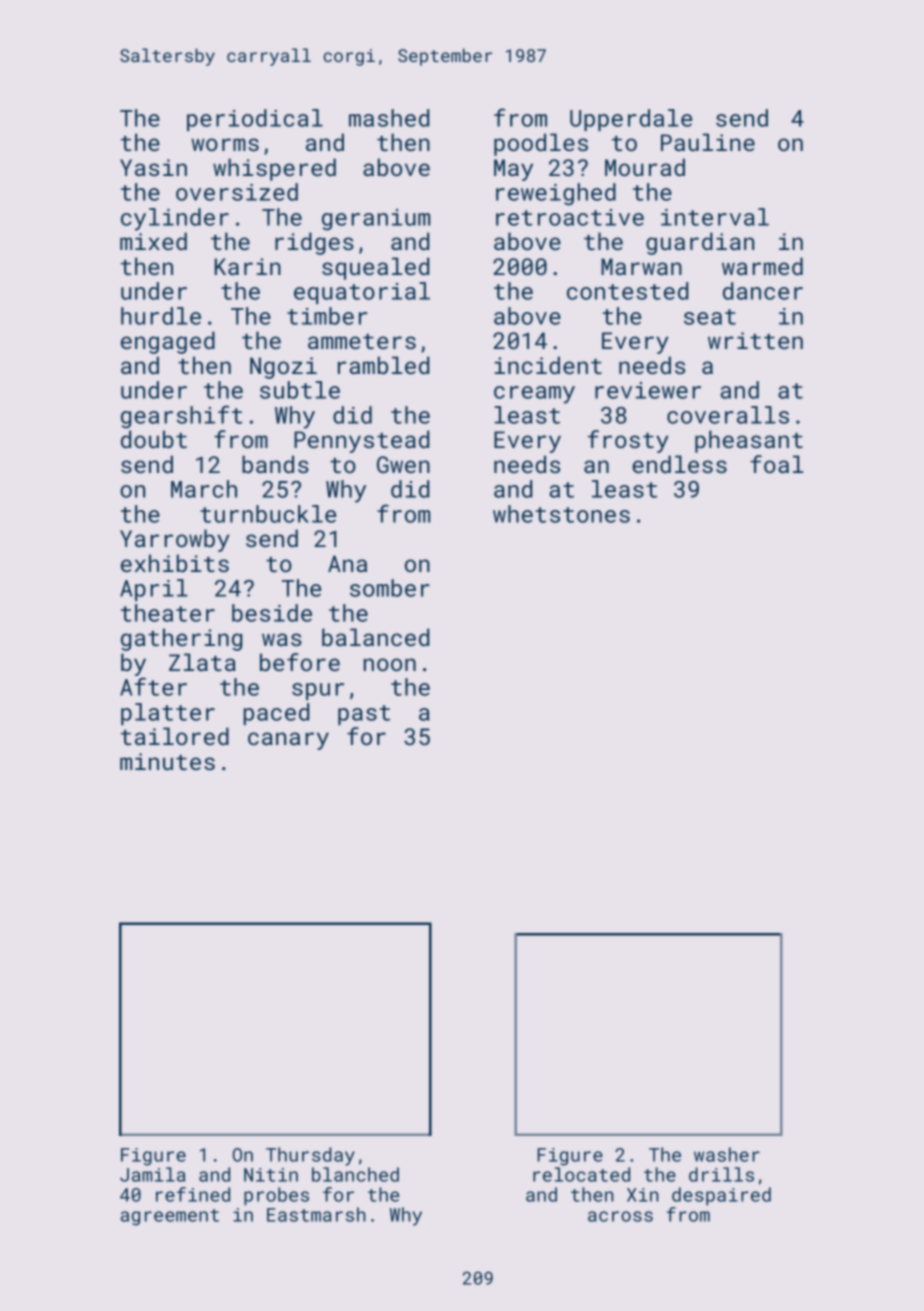  Describe the element at coordinates (255, 120) in the page. I see `periodical` at that location.
